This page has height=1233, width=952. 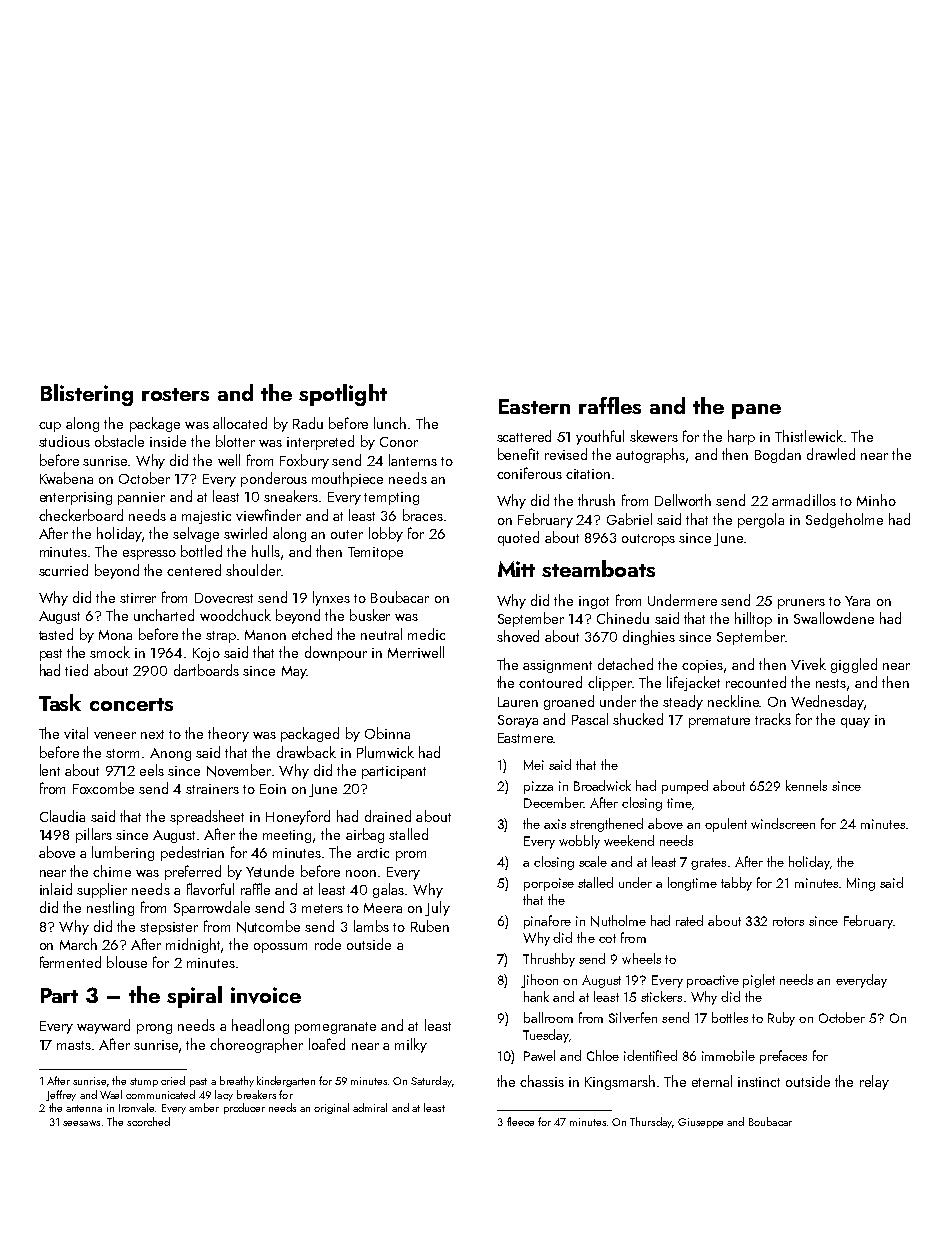 I want to click on Jeffrey, so click(x=61, y=1095).
